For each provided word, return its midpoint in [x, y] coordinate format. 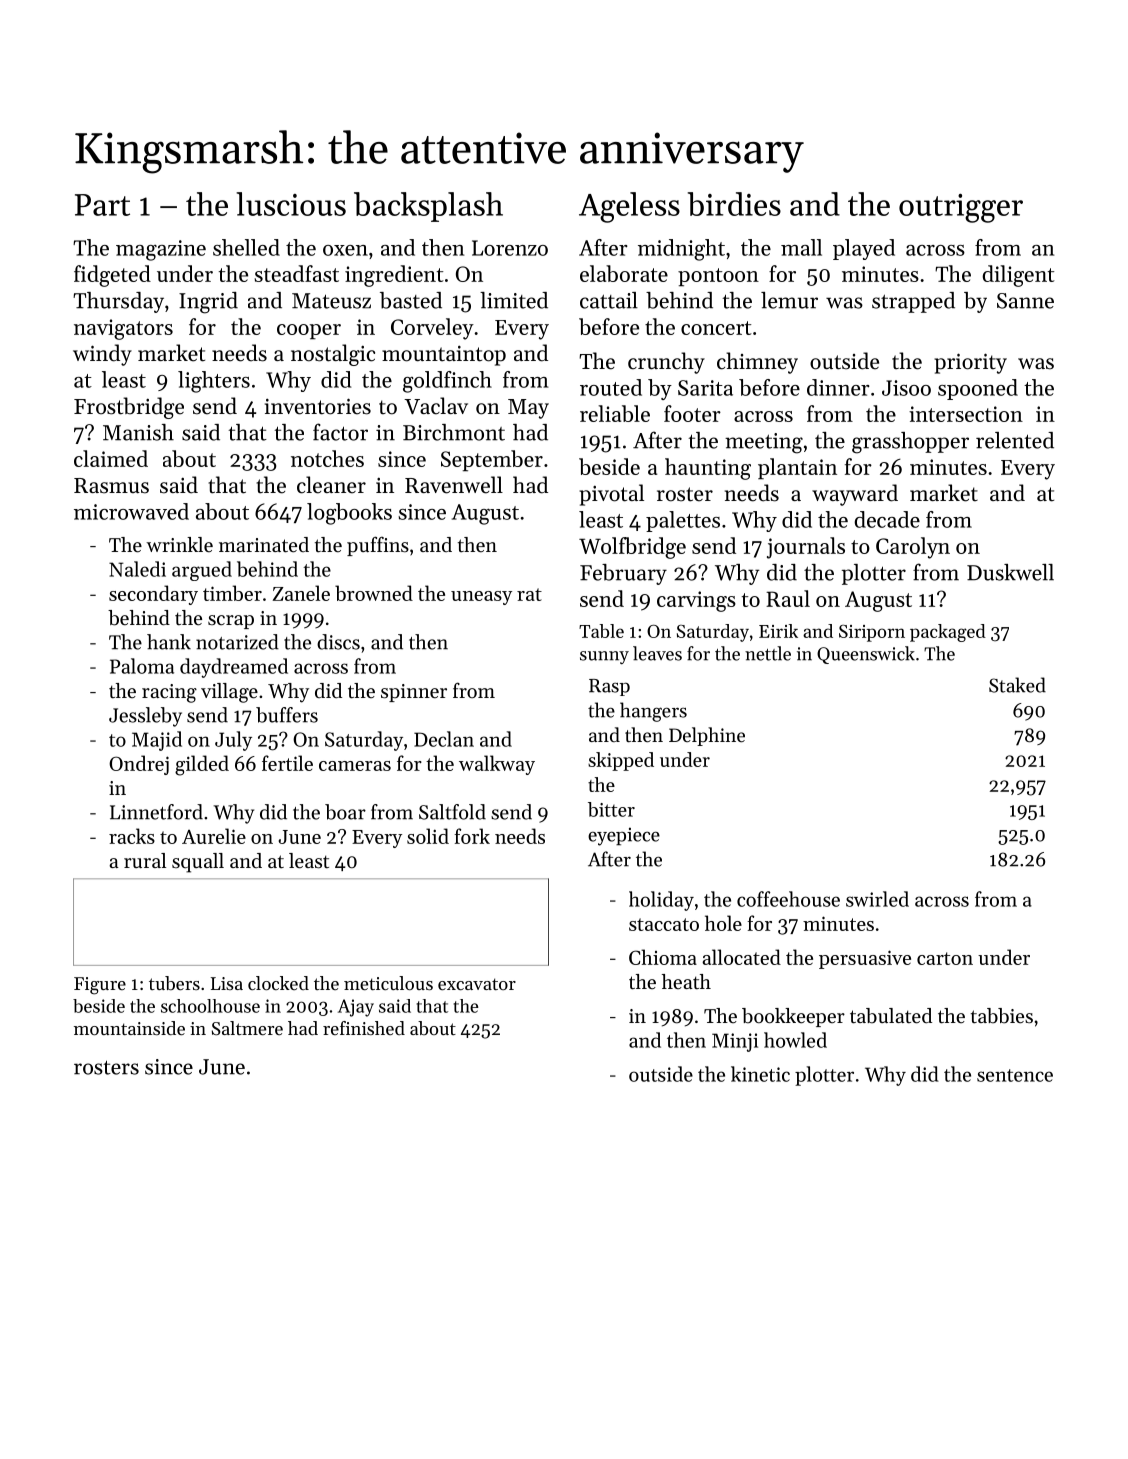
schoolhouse [210, 1006]
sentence [1015, 1075]
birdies [734, 204]
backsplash [428, 207]
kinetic [760, 1074]
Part [102, 205]
